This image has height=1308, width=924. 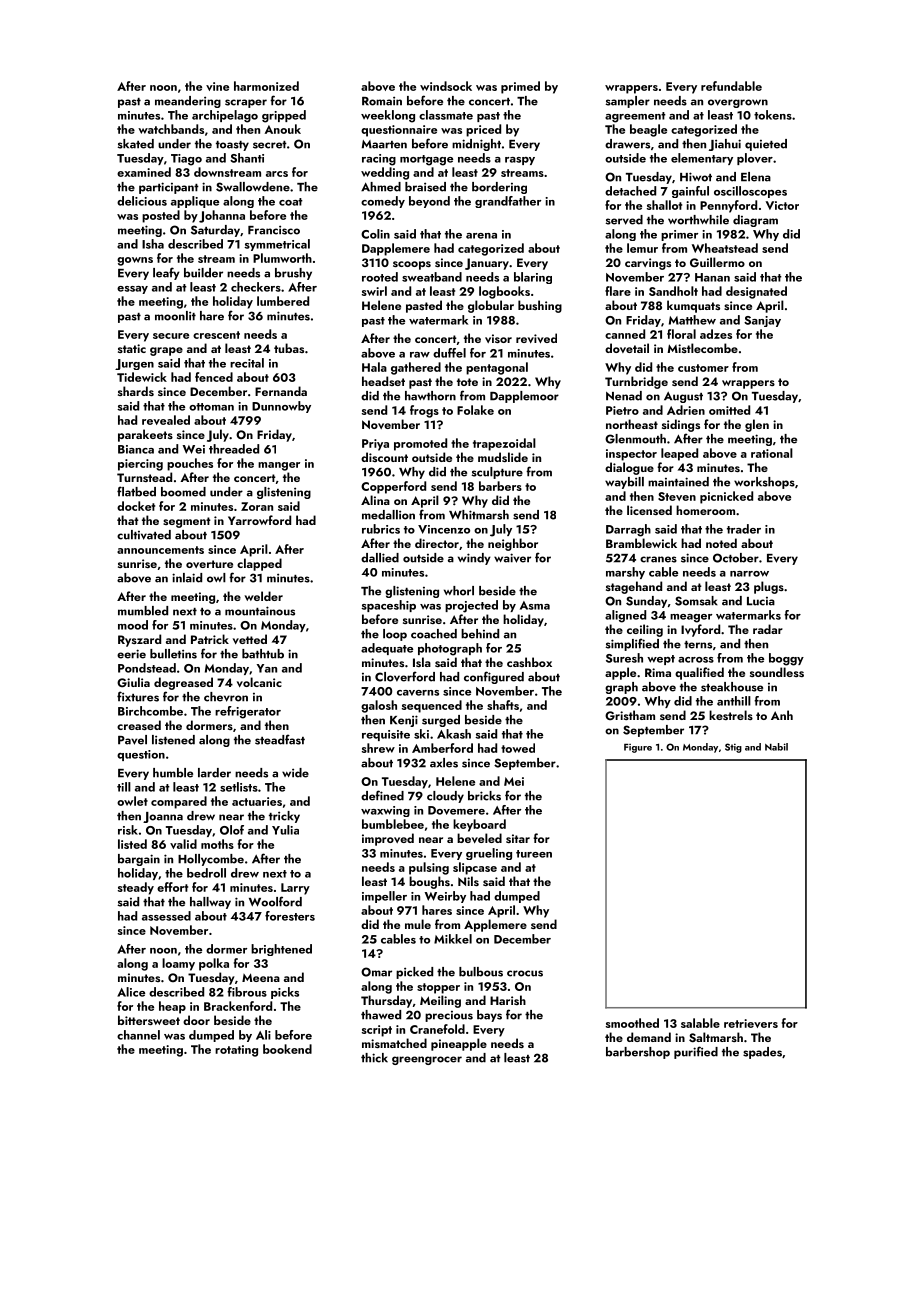 What do you see at coordinates (132, 290) in the image?
I see `essay` at bounding box center [132, 290].
